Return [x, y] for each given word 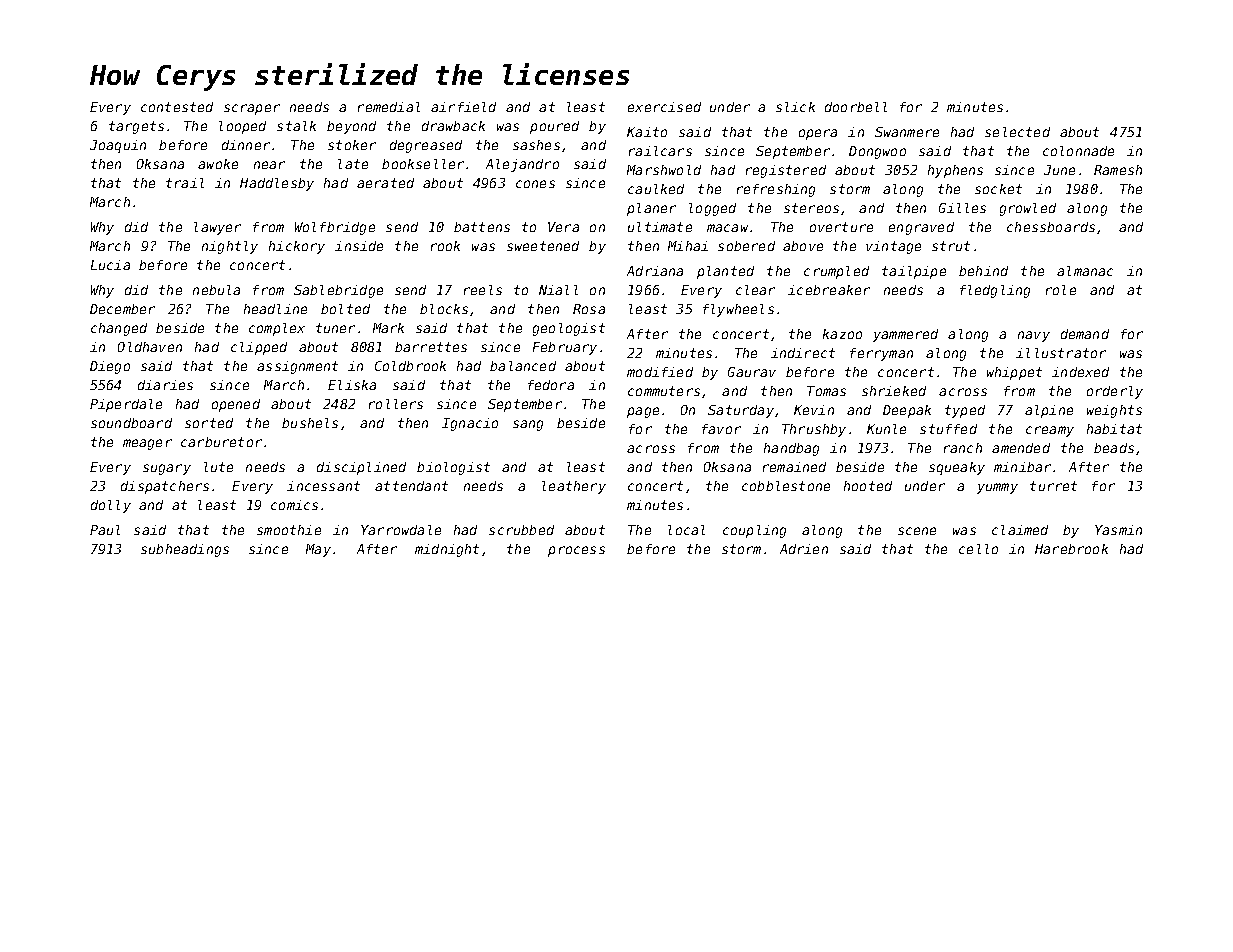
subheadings [185, 550]
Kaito [647, 132]
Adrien [804, 549]
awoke [218, 164]
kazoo [842, 334]
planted [725, 272]
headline [275, 309]
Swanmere [907, 132]
